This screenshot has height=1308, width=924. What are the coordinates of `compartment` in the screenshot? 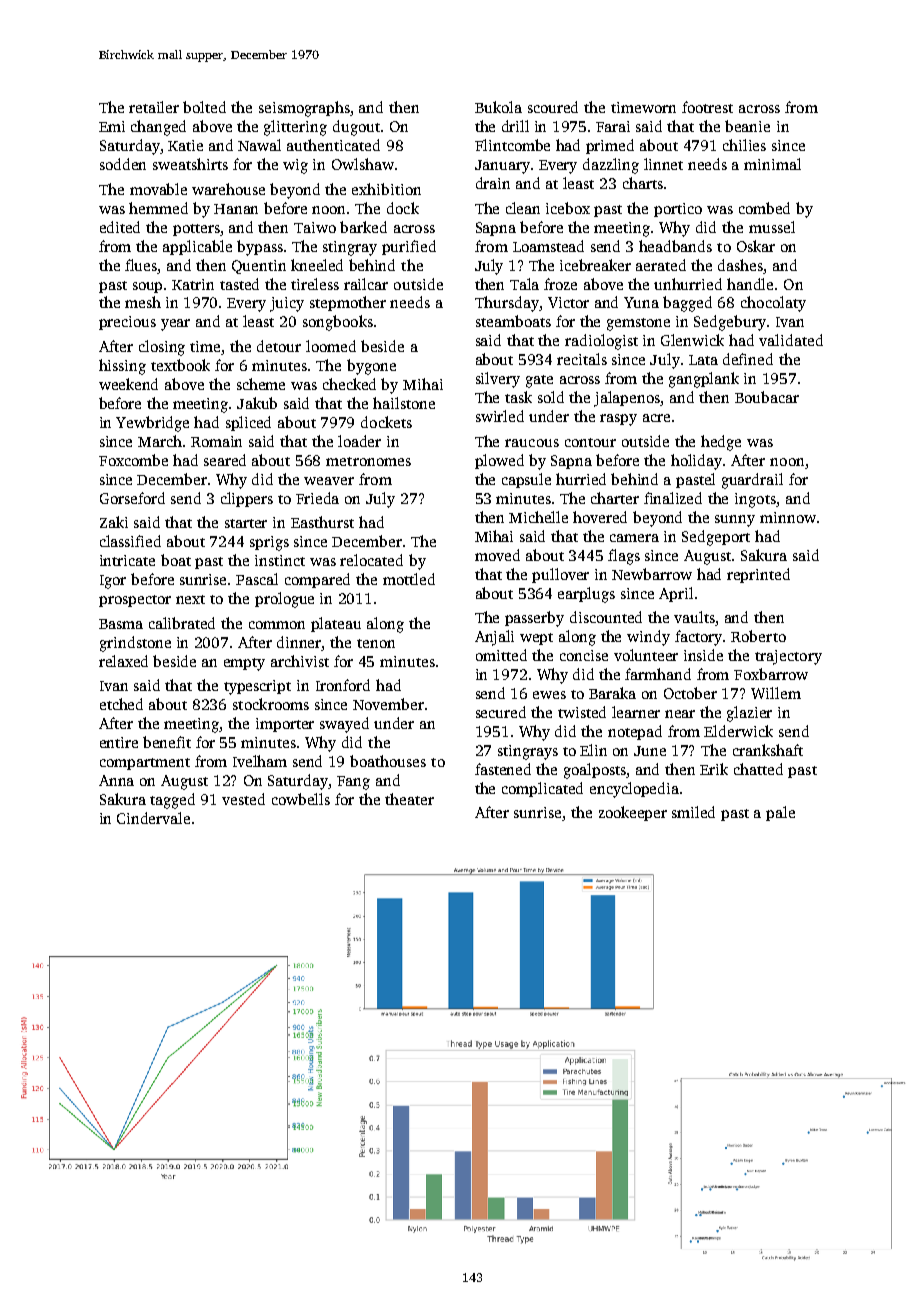 It's located at (145, 764).
